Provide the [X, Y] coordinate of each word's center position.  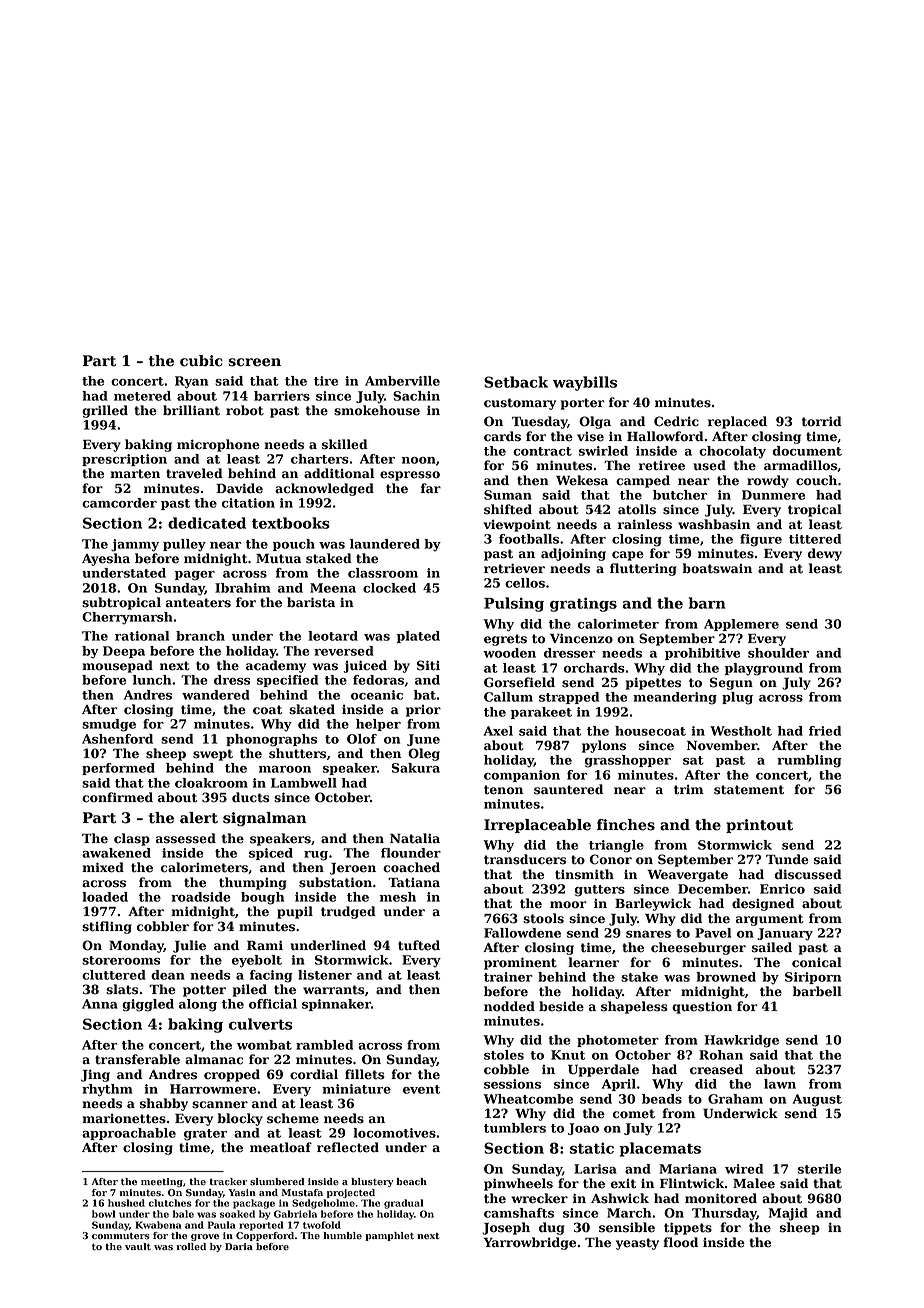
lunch [152, 680]
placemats [660, 1149]
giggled [148, 1005]
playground [764, 669]
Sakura [416, 768]
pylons [604, 746]
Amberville [402, 381]
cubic [201, 361]
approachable [129, 1134]
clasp [132, 839]
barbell [817, 991]
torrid [822, 421]
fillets [365, 1074]
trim [689, 790]
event [421, 1089]
